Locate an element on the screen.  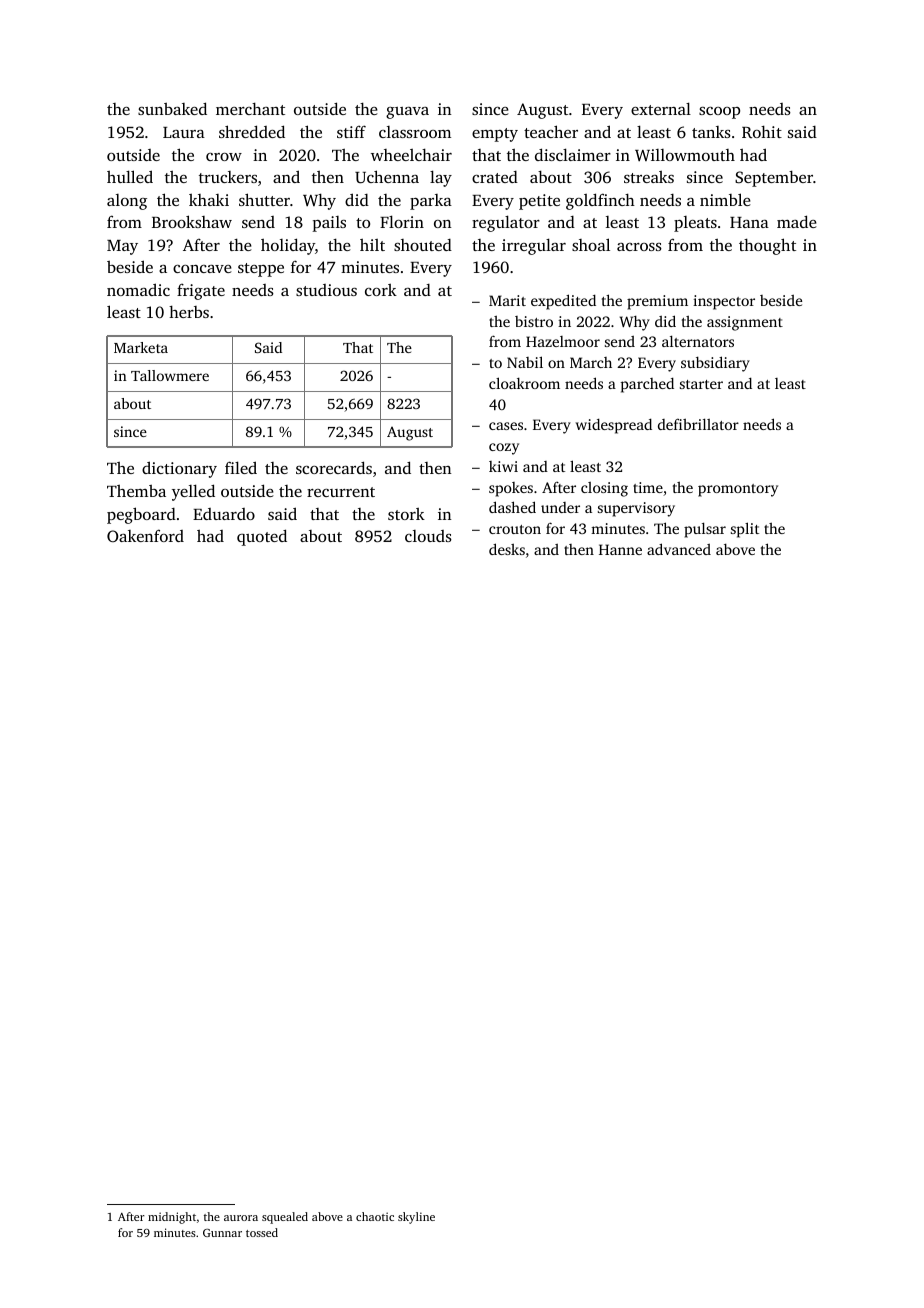
assignment is located at coordinates (745, 323).
